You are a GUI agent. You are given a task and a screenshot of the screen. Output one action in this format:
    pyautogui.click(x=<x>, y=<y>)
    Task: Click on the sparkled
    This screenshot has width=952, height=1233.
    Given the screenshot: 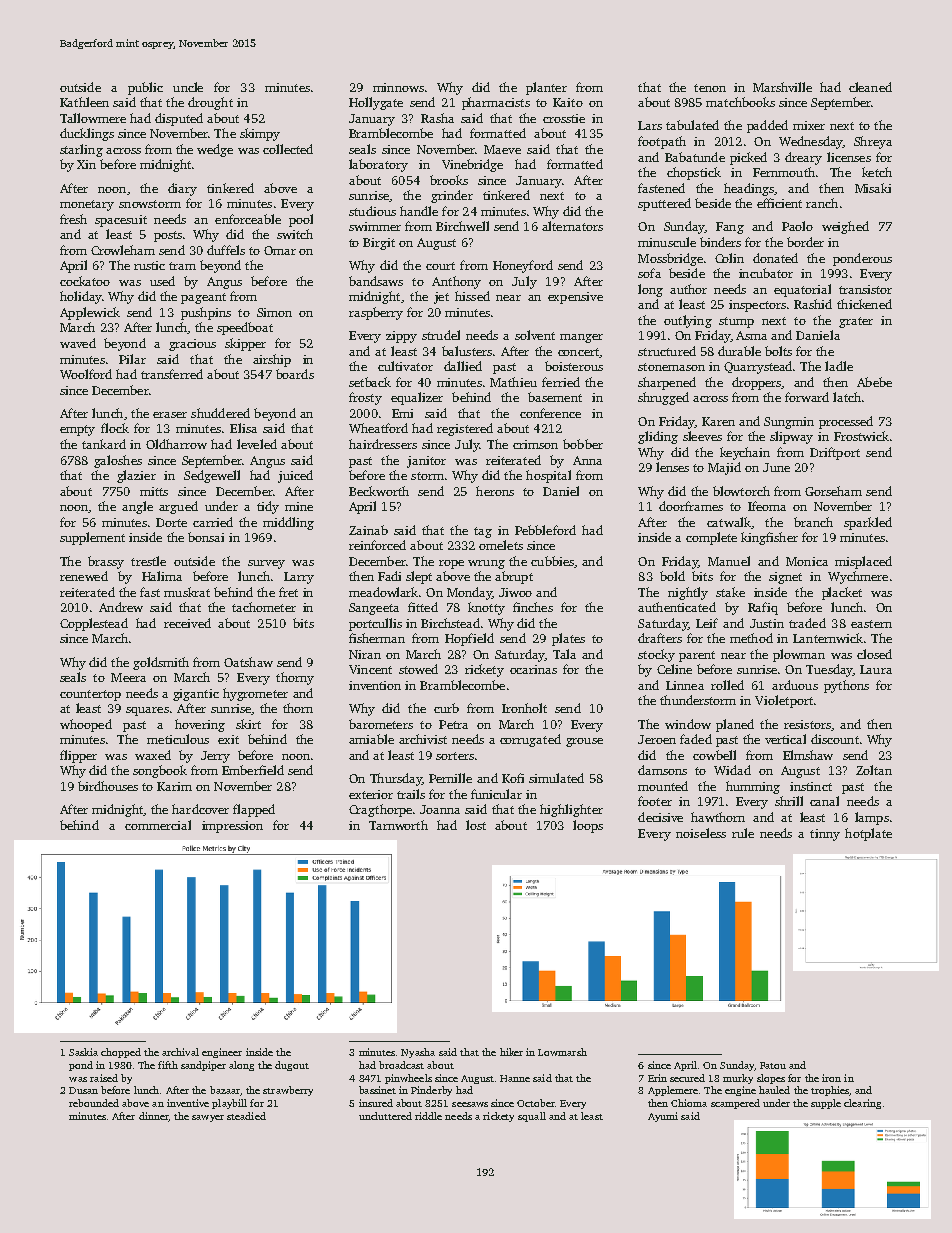 What is the action you would take?
    pyautogui.click(x=868, y=523)
